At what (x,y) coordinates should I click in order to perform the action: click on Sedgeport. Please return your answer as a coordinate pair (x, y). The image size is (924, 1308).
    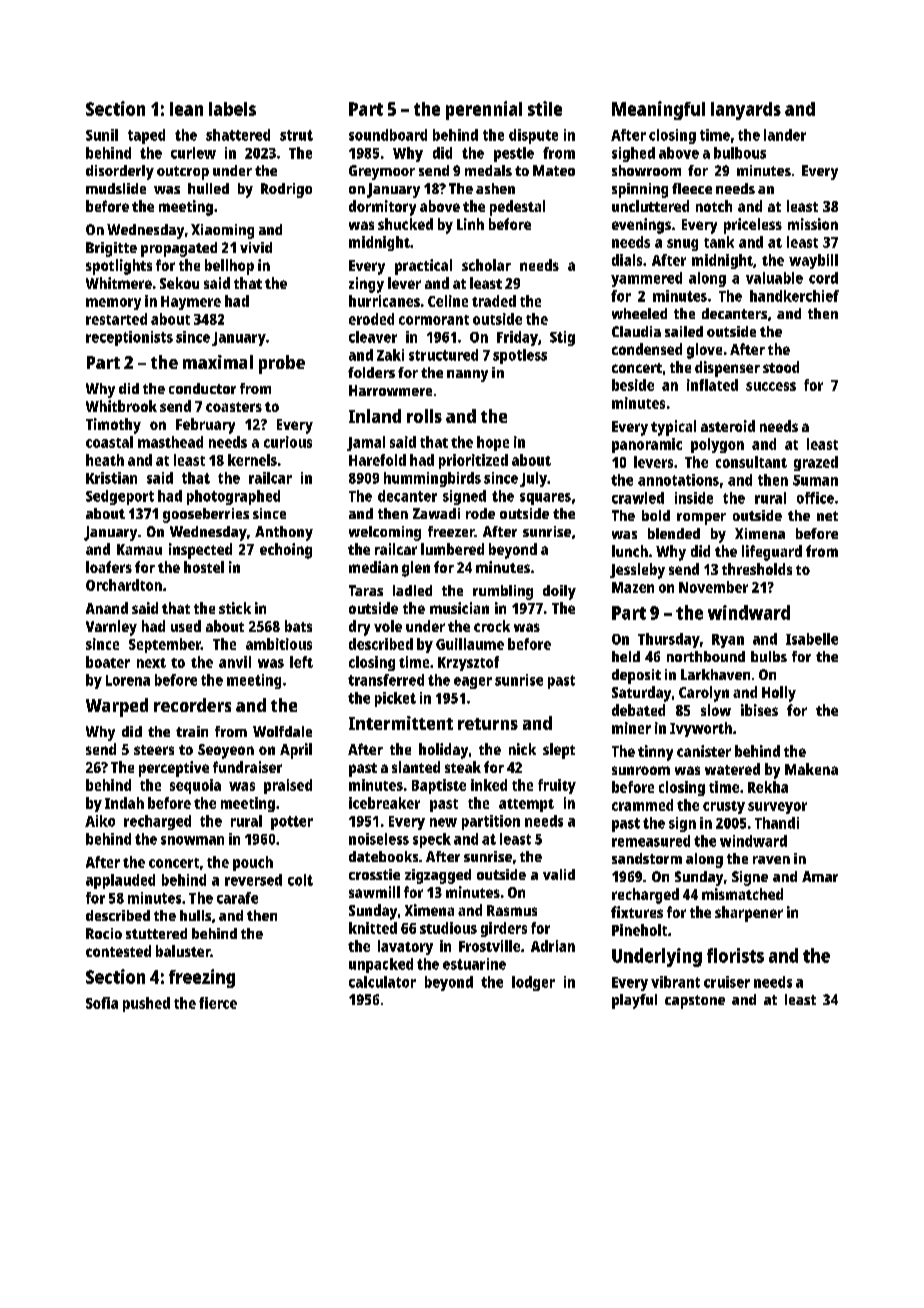
    Looking at the image, I should click on (120, 497).
